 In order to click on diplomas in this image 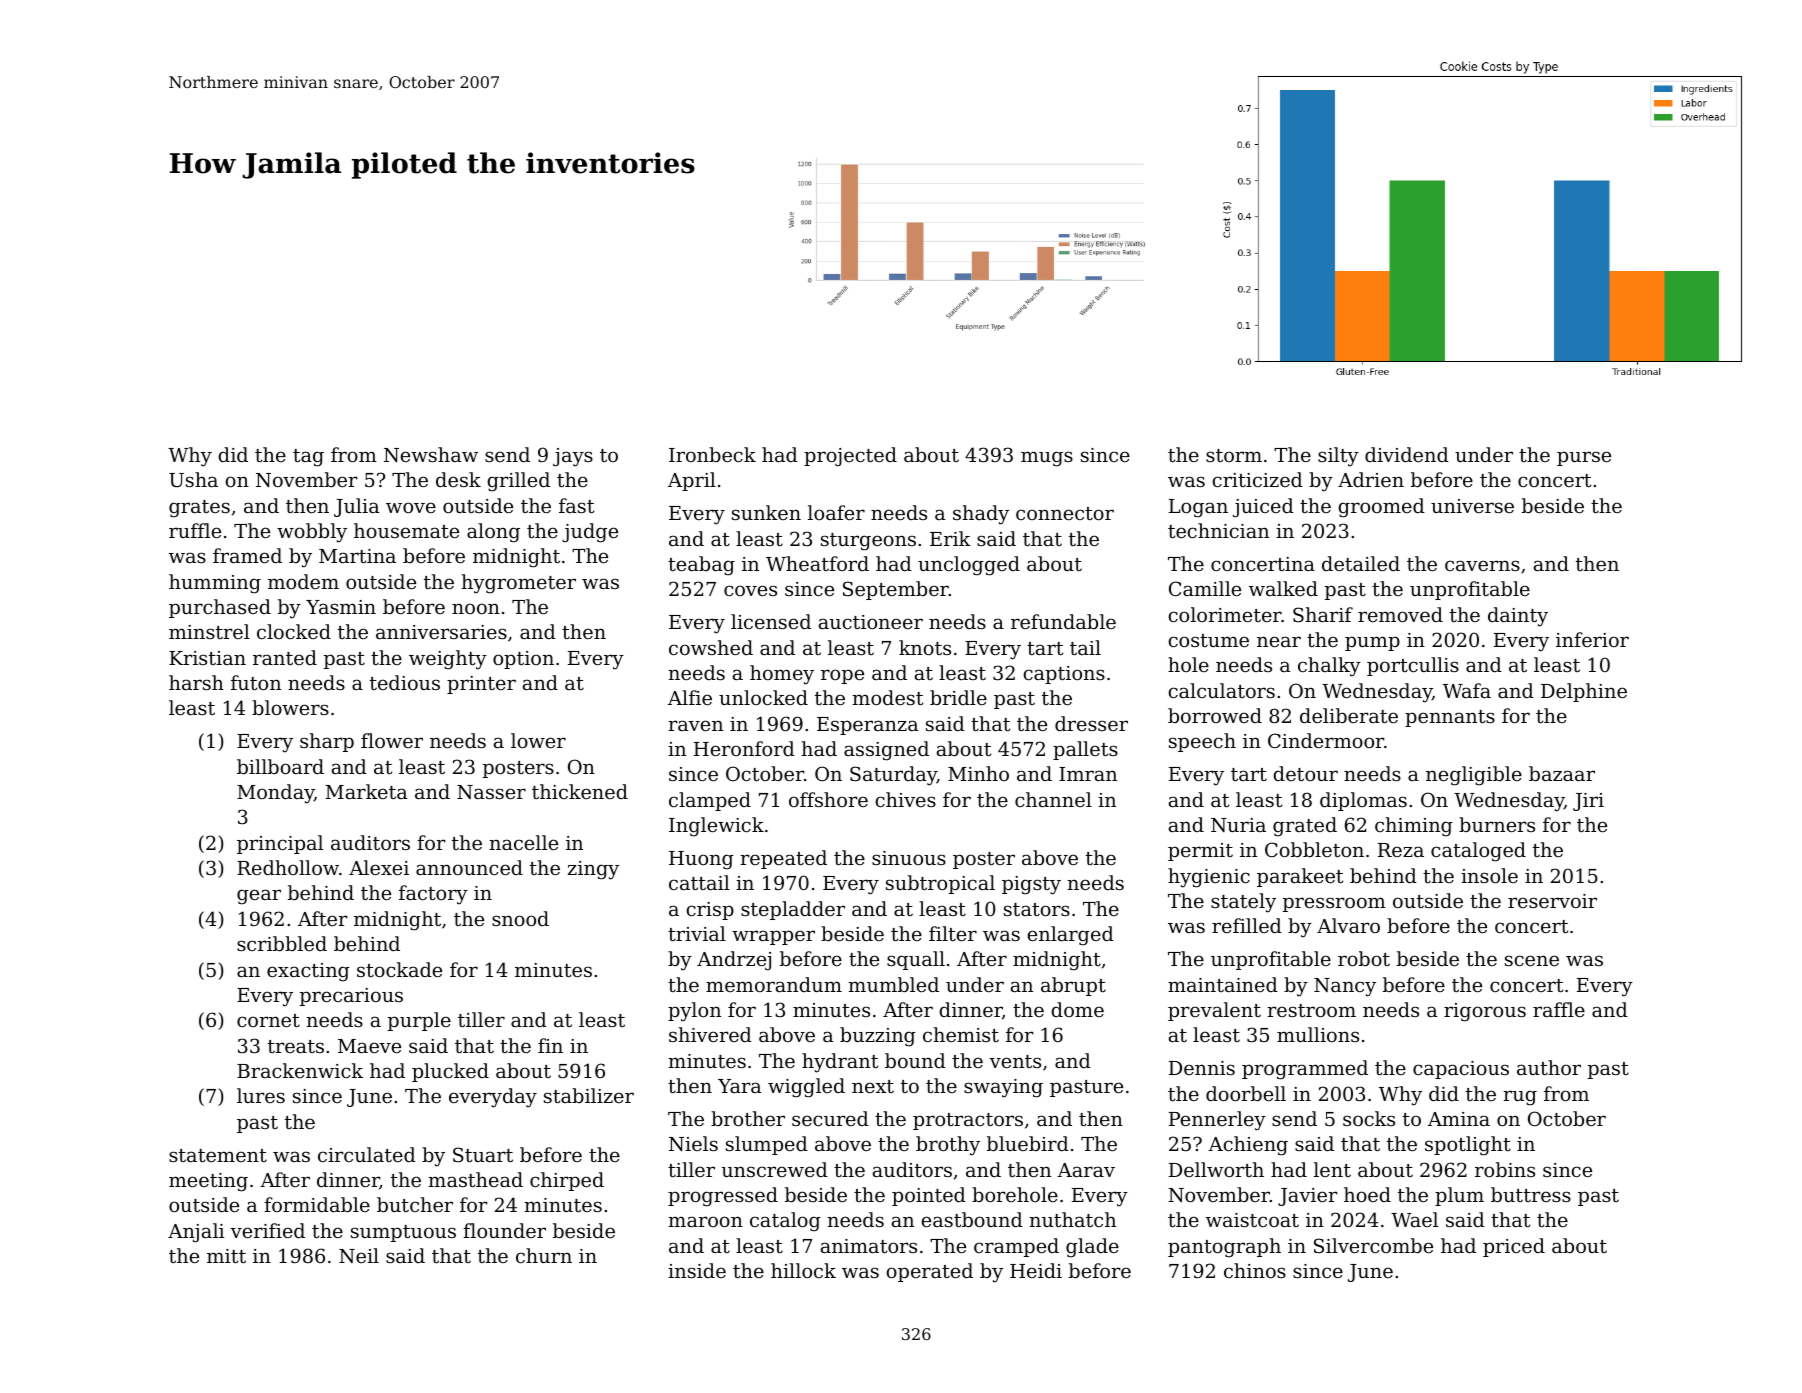, I will do `click(1363, 801)`.
